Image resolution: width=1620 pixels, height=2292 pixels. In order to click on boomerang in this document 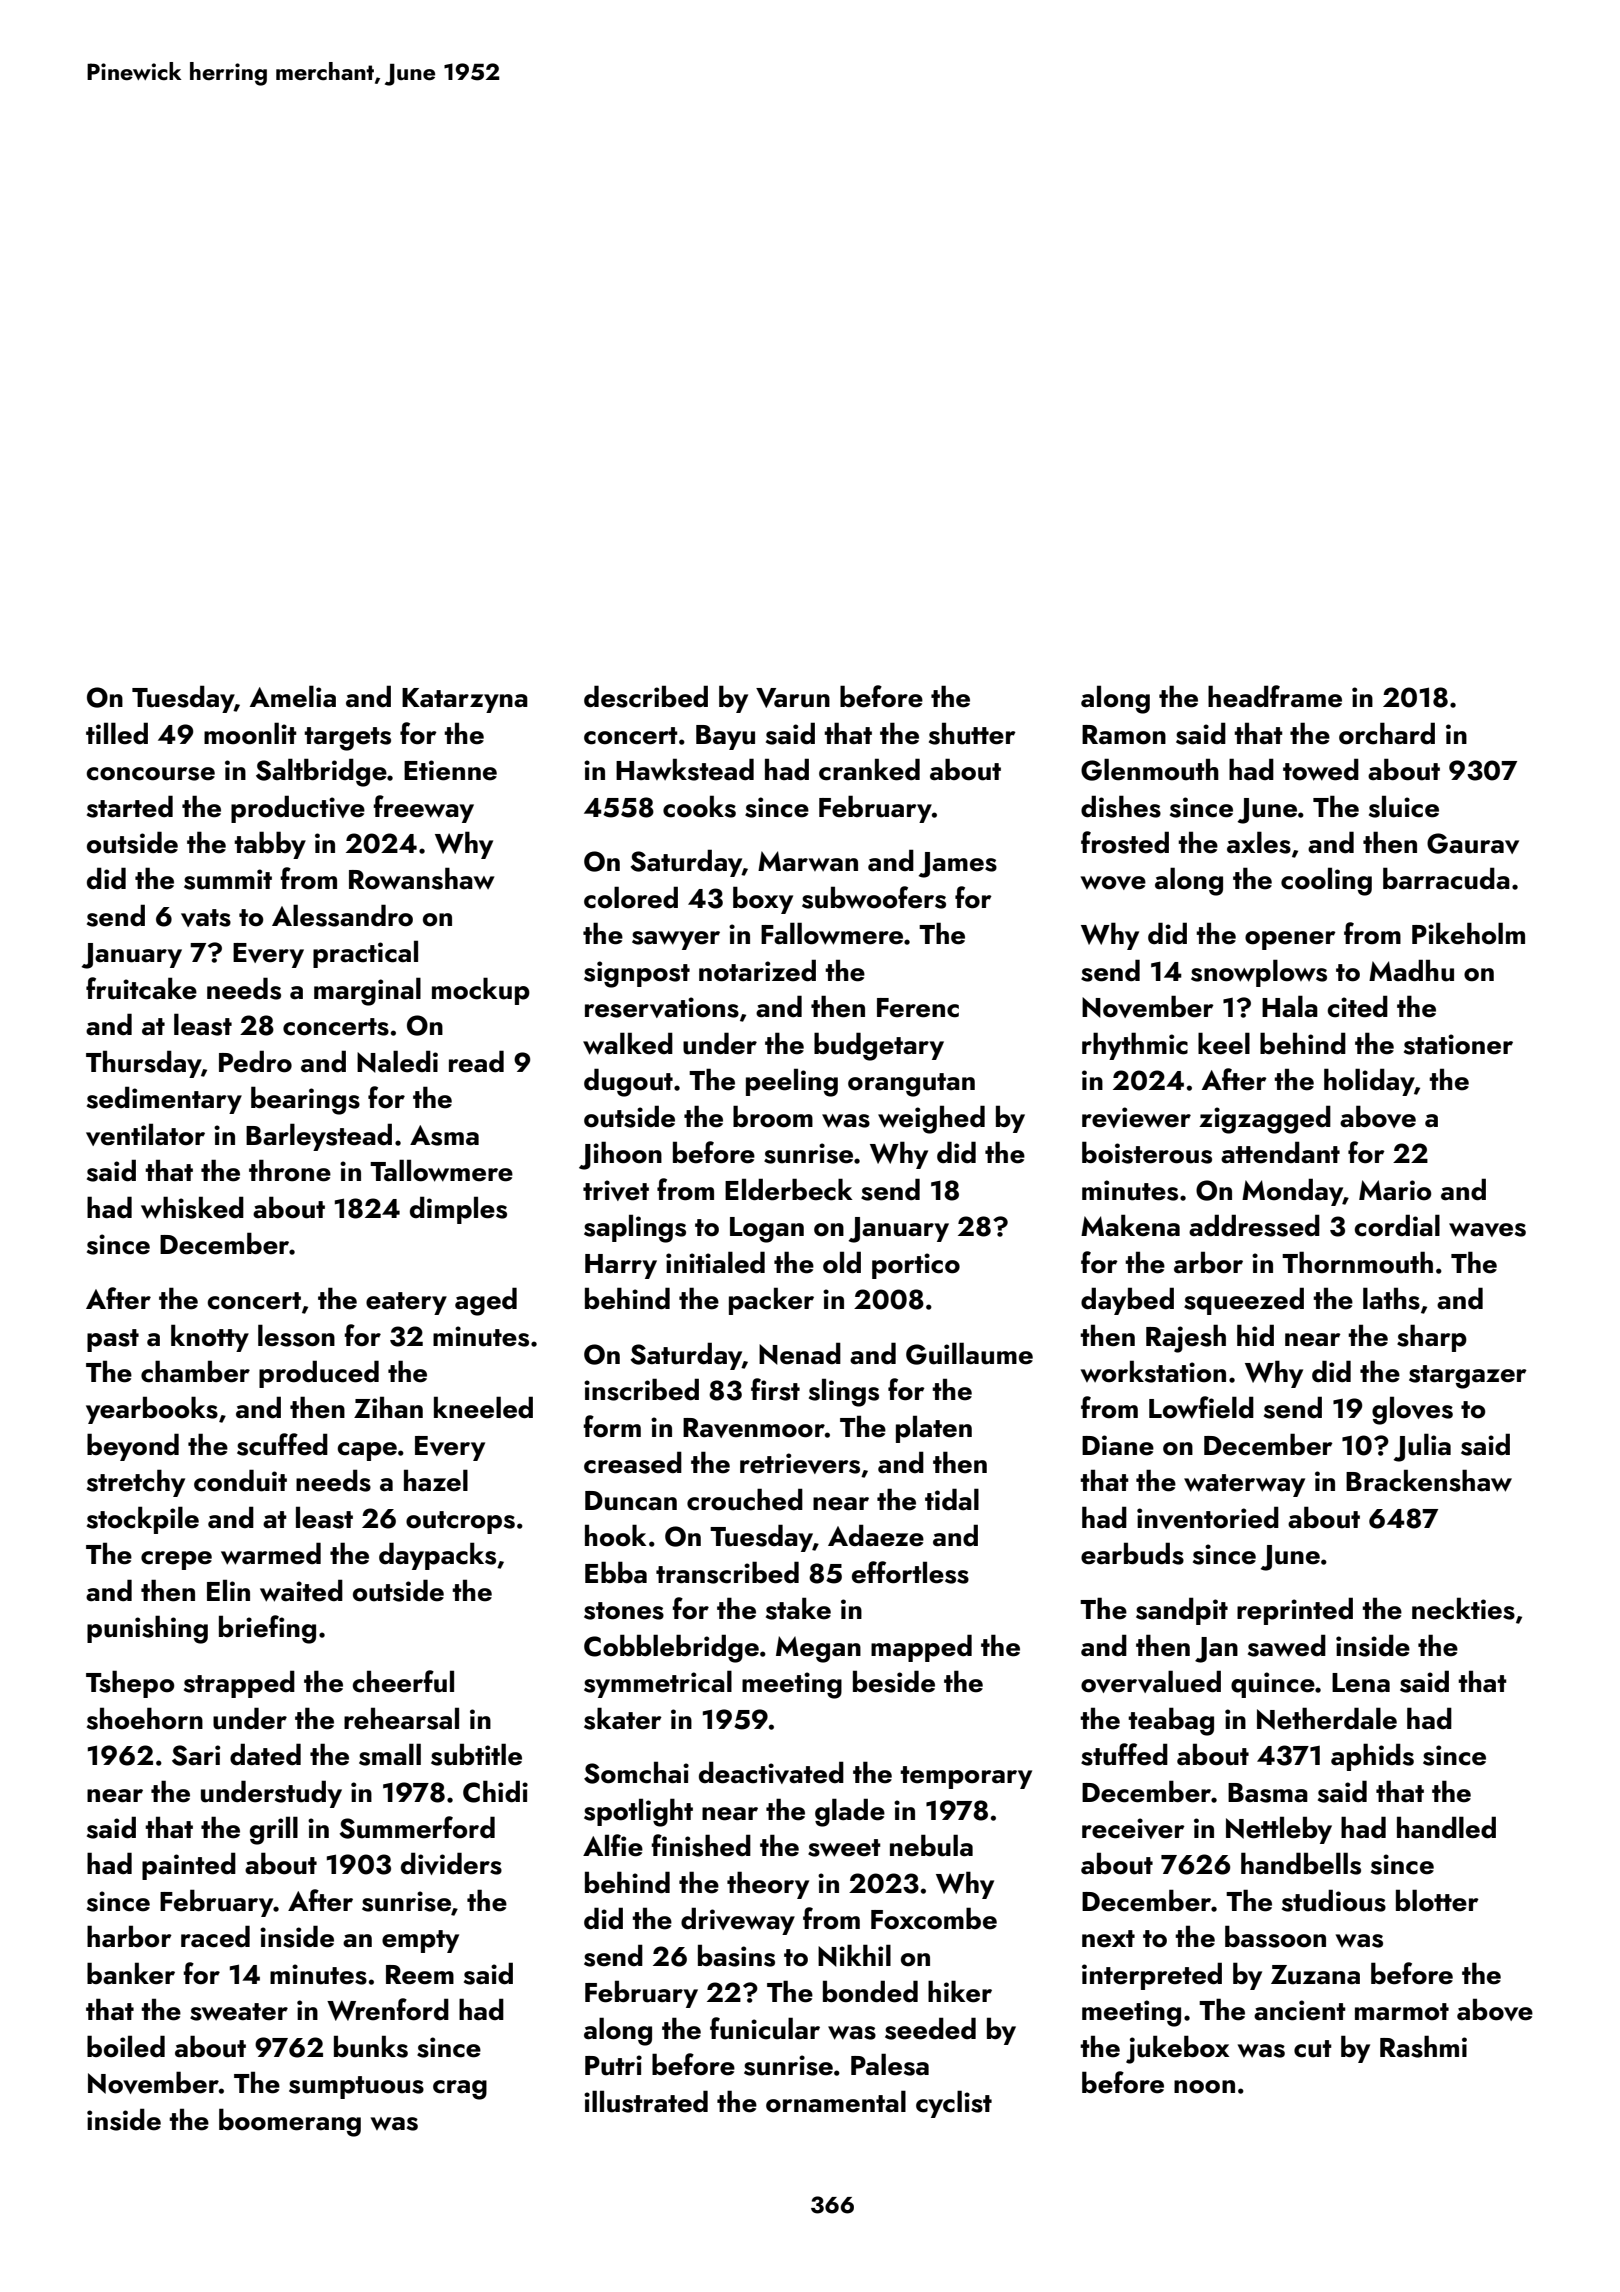, I will do `click(290, 2122)`.
